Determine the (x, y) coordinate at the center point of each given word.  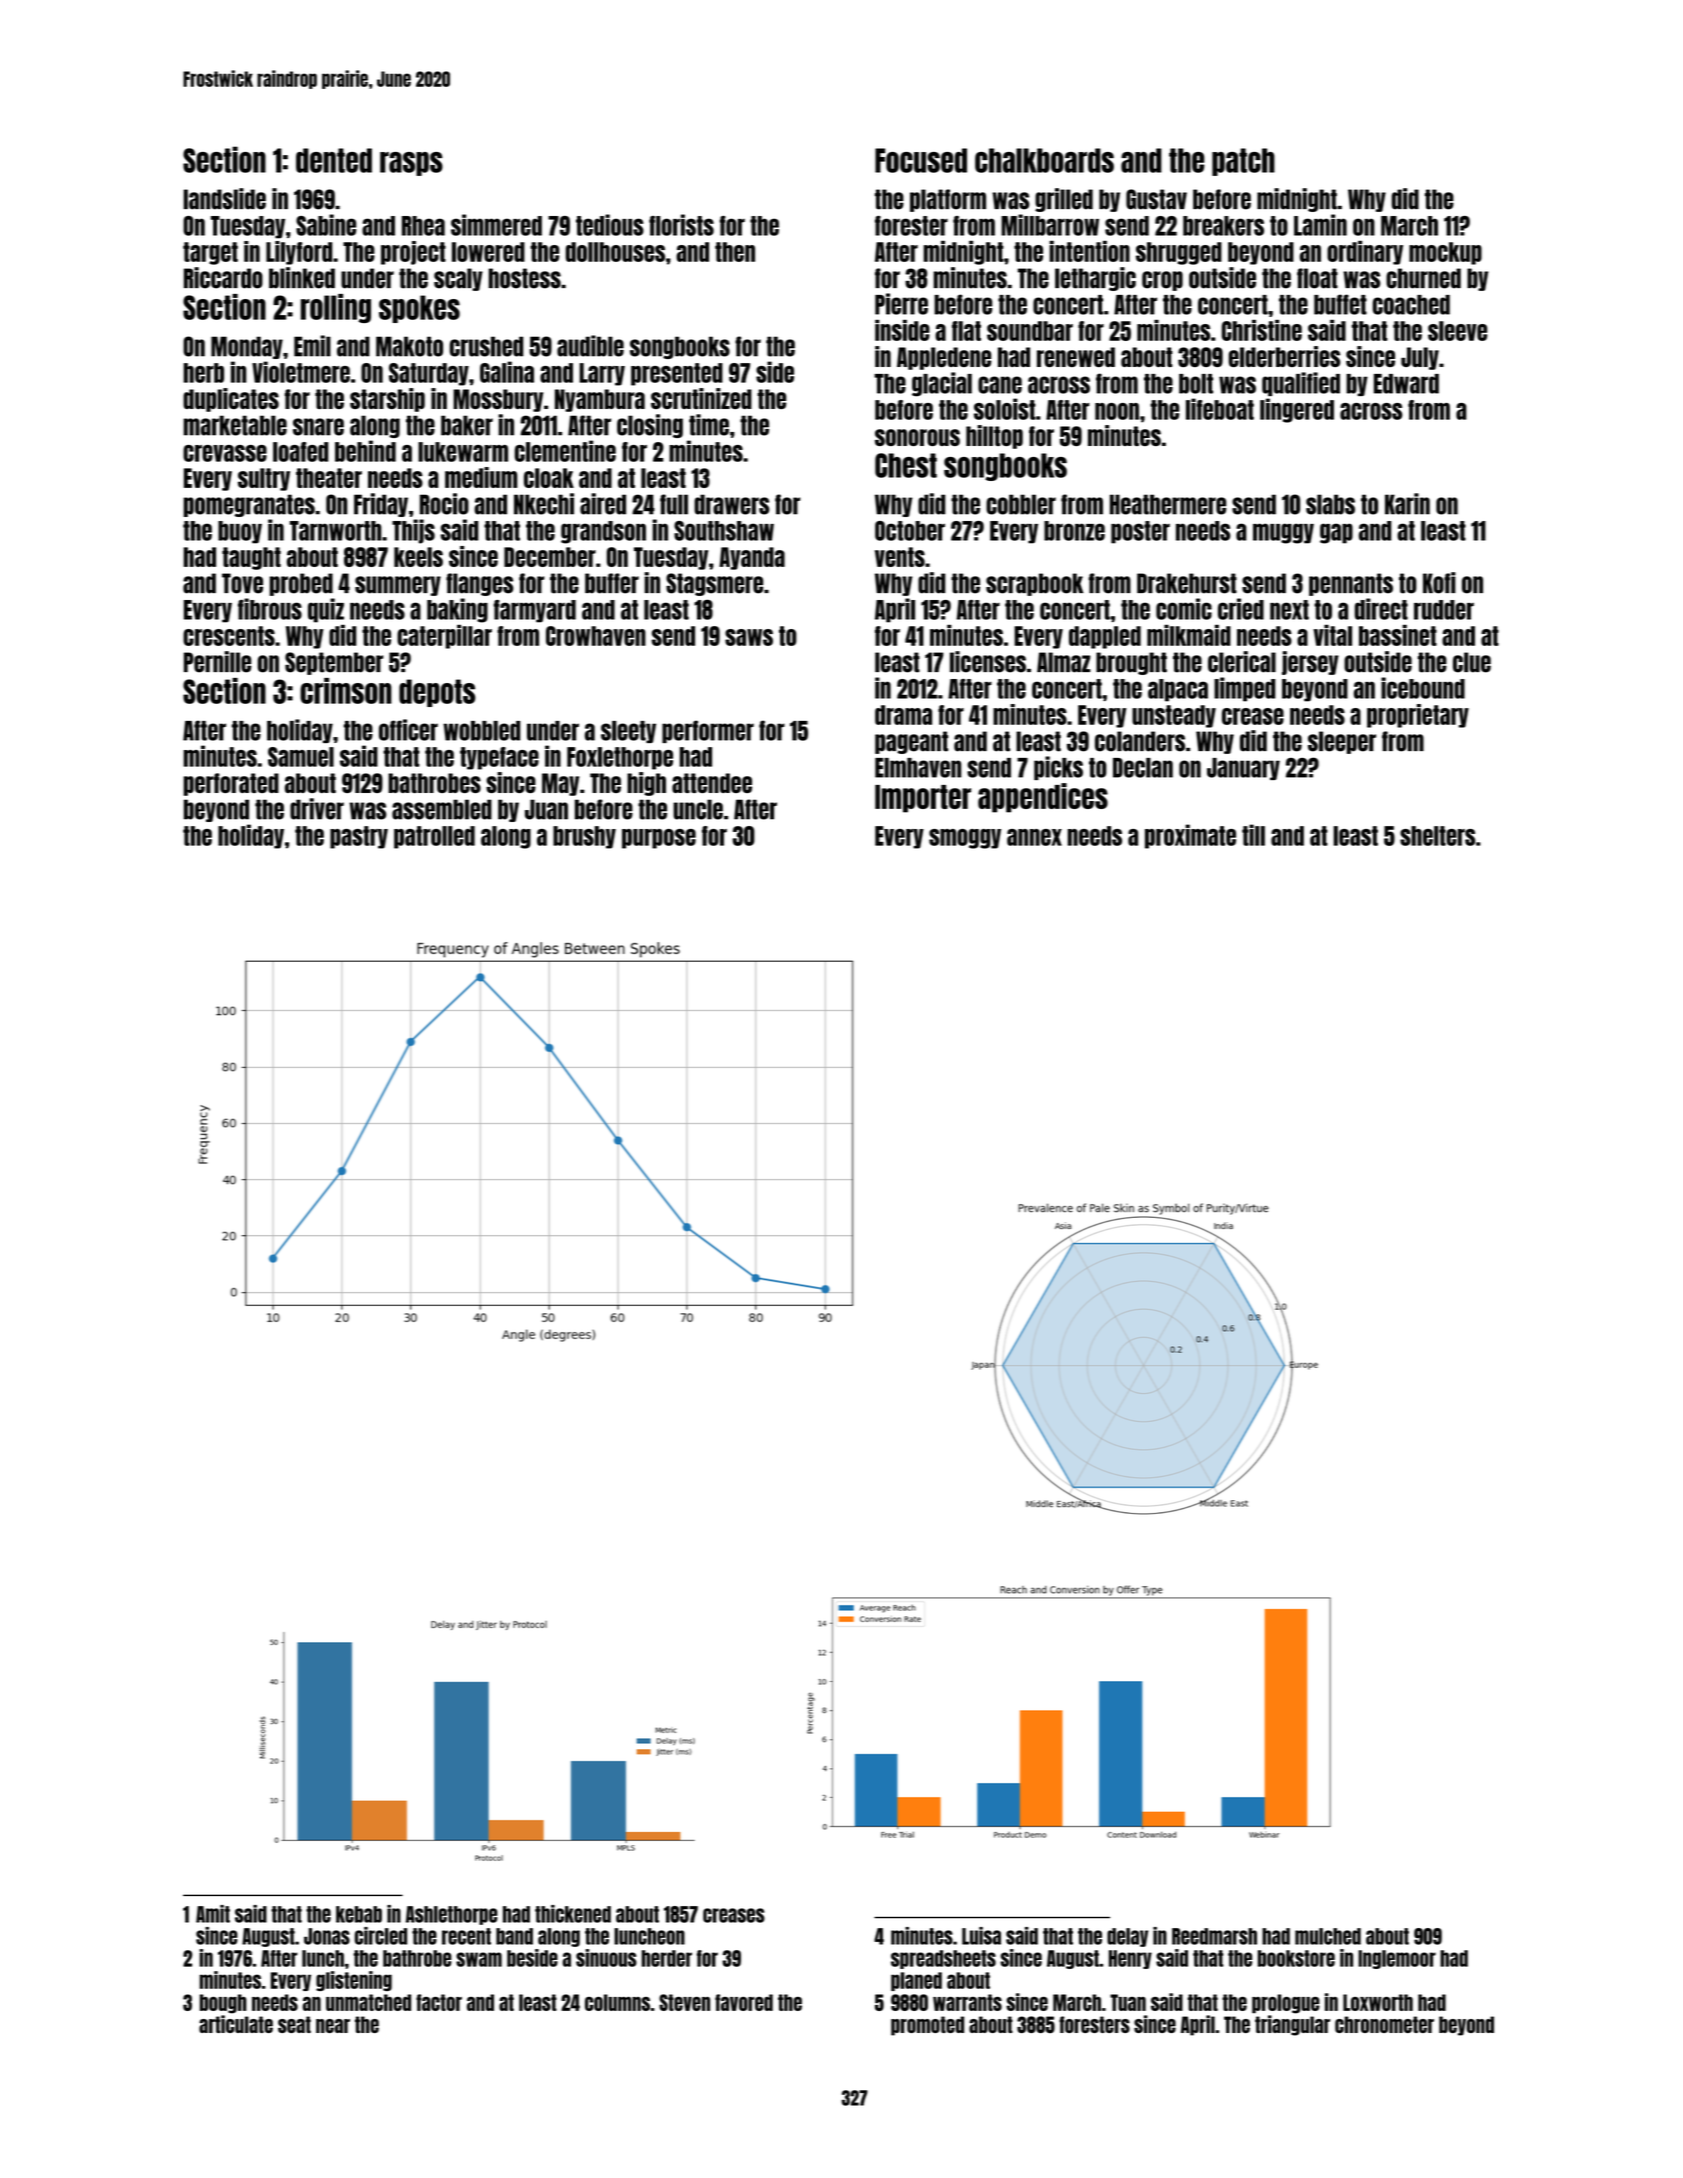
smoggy (965, 839)
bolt (1196, 384)
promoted (927, 2026)
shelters (1437, 836)
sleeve (1457, 331)
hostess (525, 278)
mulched (1328, 1936)
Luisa (981, 1936)
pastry (359, 837)
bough (223, 2004)
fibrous (270, 609)
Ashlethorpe (452, 1915)
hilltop (994, 437)
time (709, 425)
